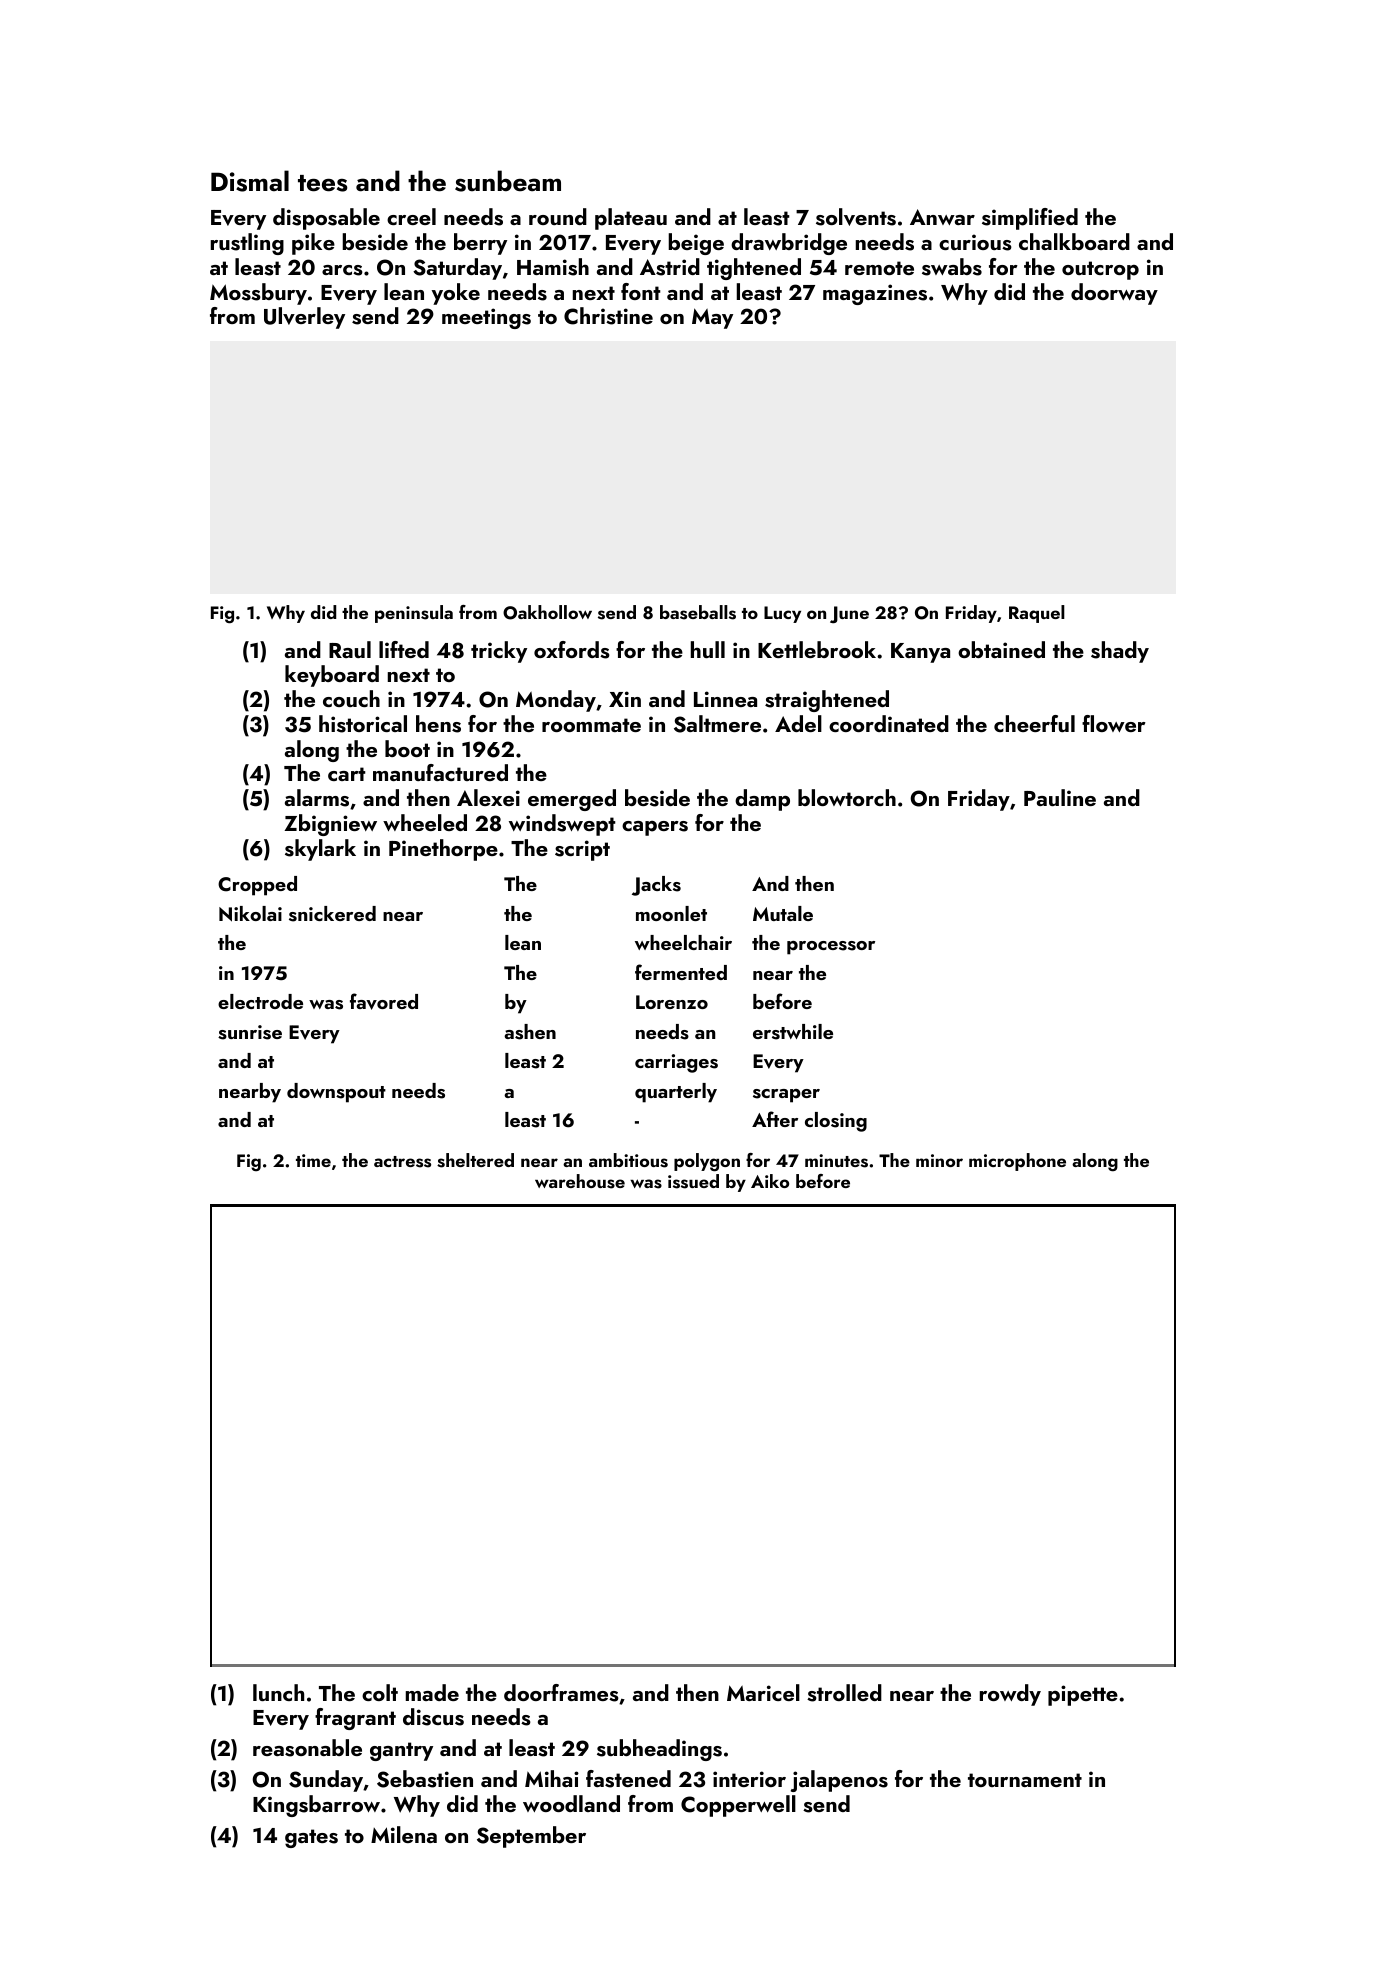 This page has height=1969, width=1386. What do you see at coordinates (311, 1838) in the page?
I see `gates` at bounding box center [311, 1838].
